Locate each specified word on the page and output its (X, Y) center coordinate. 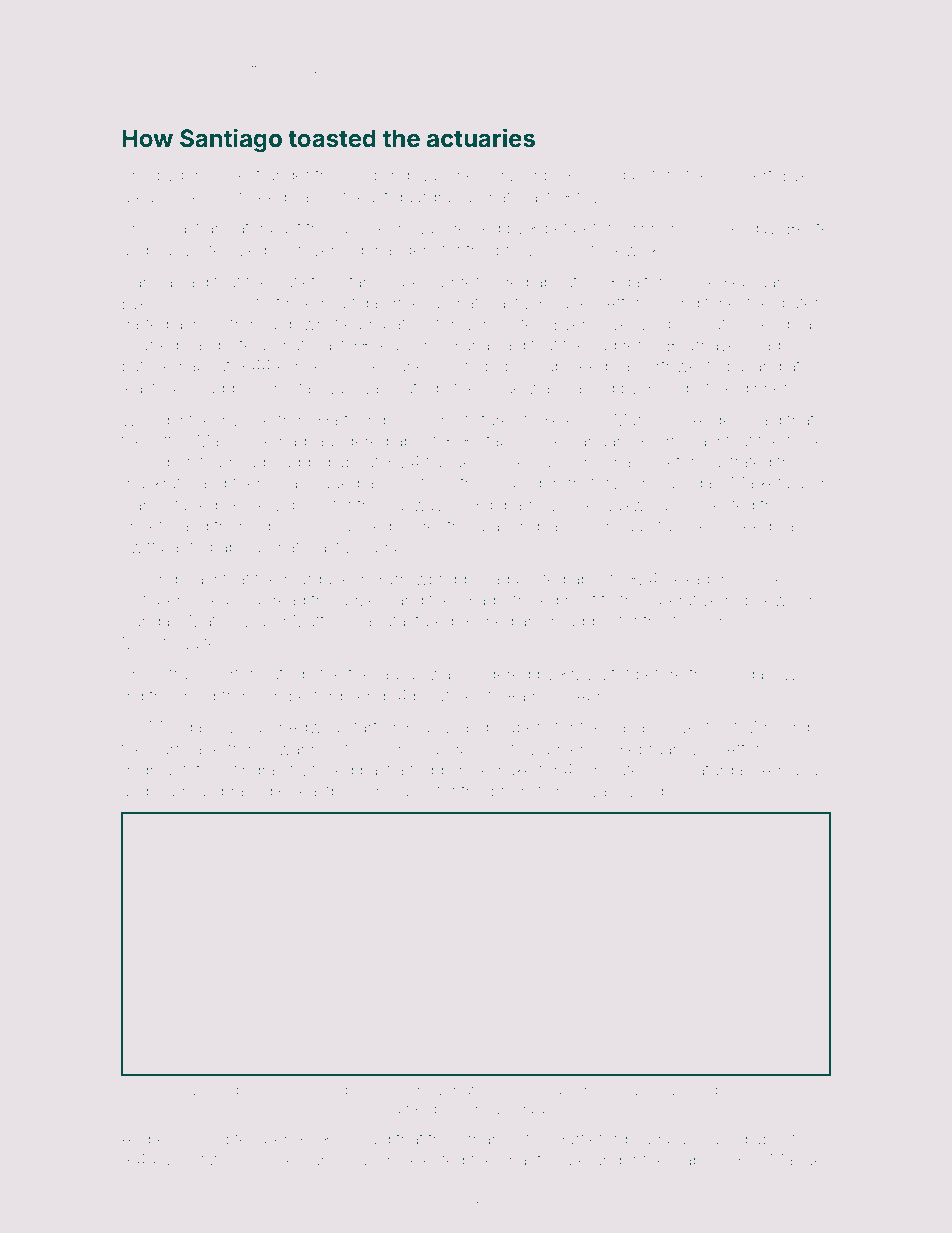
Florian (548, 1089)
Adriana (790, 769)
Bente (808, 227)
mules (408, 791)
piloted (541, 580)
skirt (282, 1089)
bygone (185, 178)
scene (704, 527)
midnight (154, 772)
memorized (494, 175)
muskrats (155, 483)
